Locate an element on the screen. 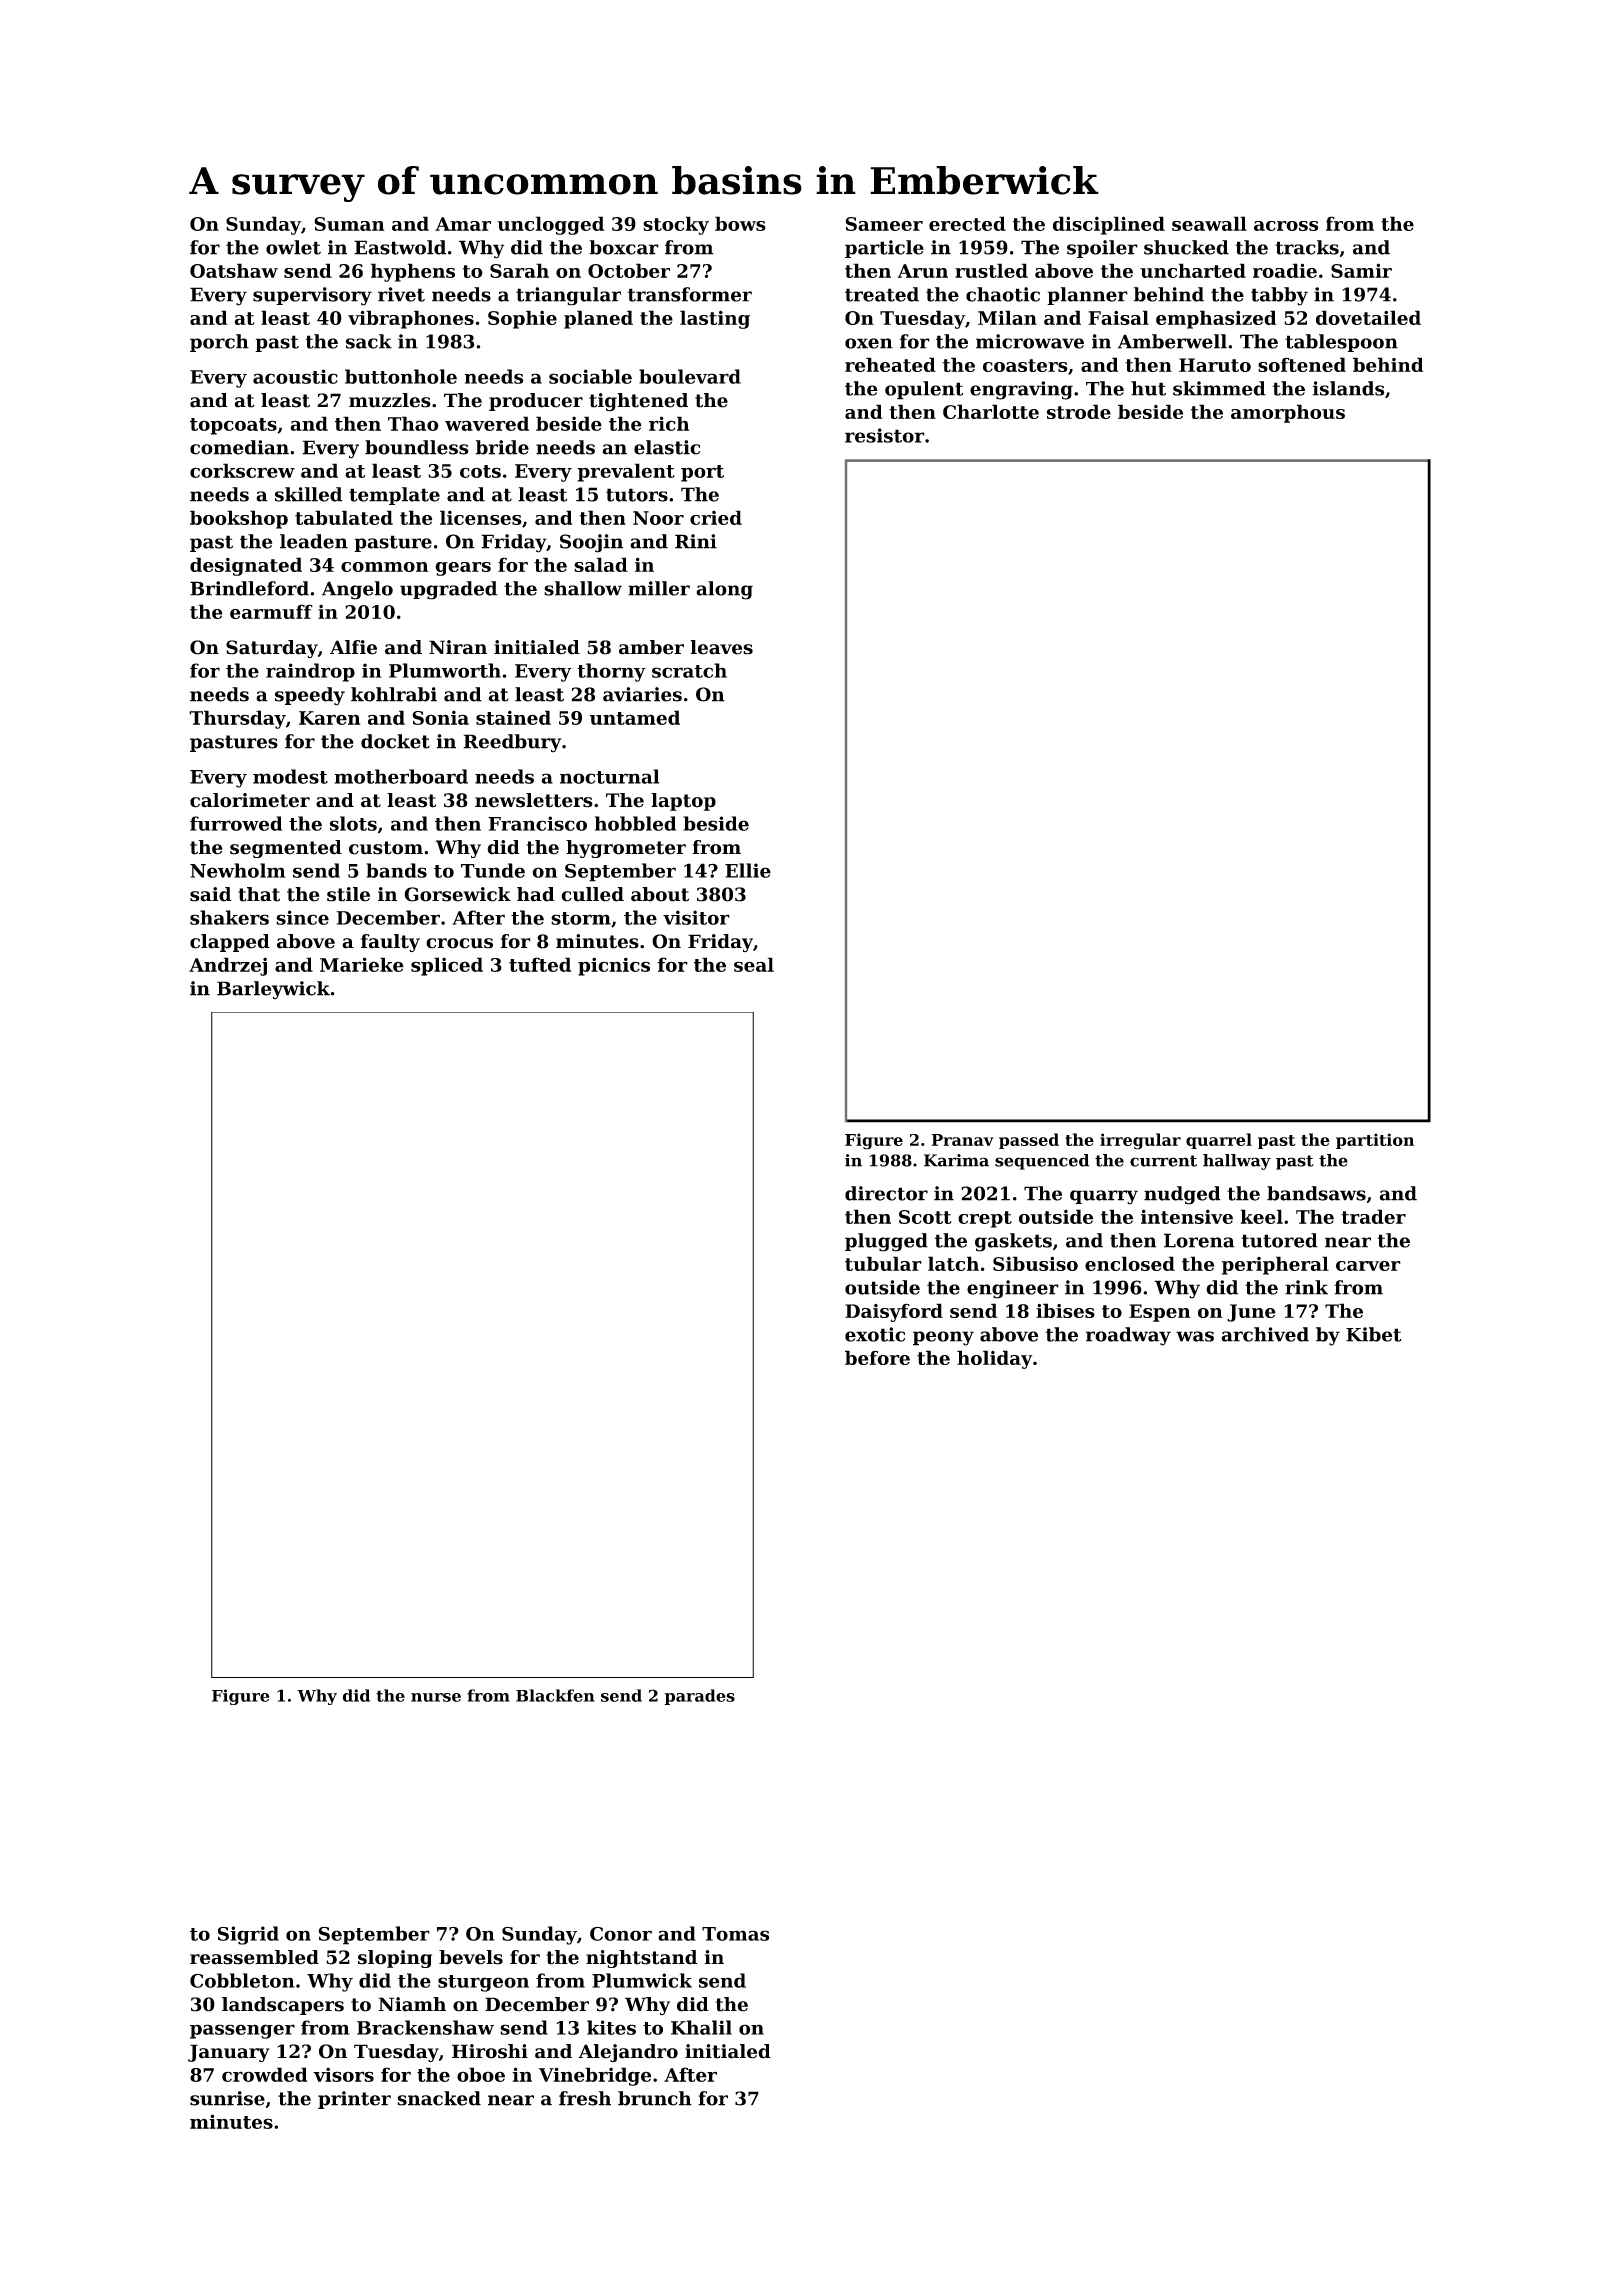 This screenshot has height=2292, width=1620. acoustic is located at coordinates (295, 376).
